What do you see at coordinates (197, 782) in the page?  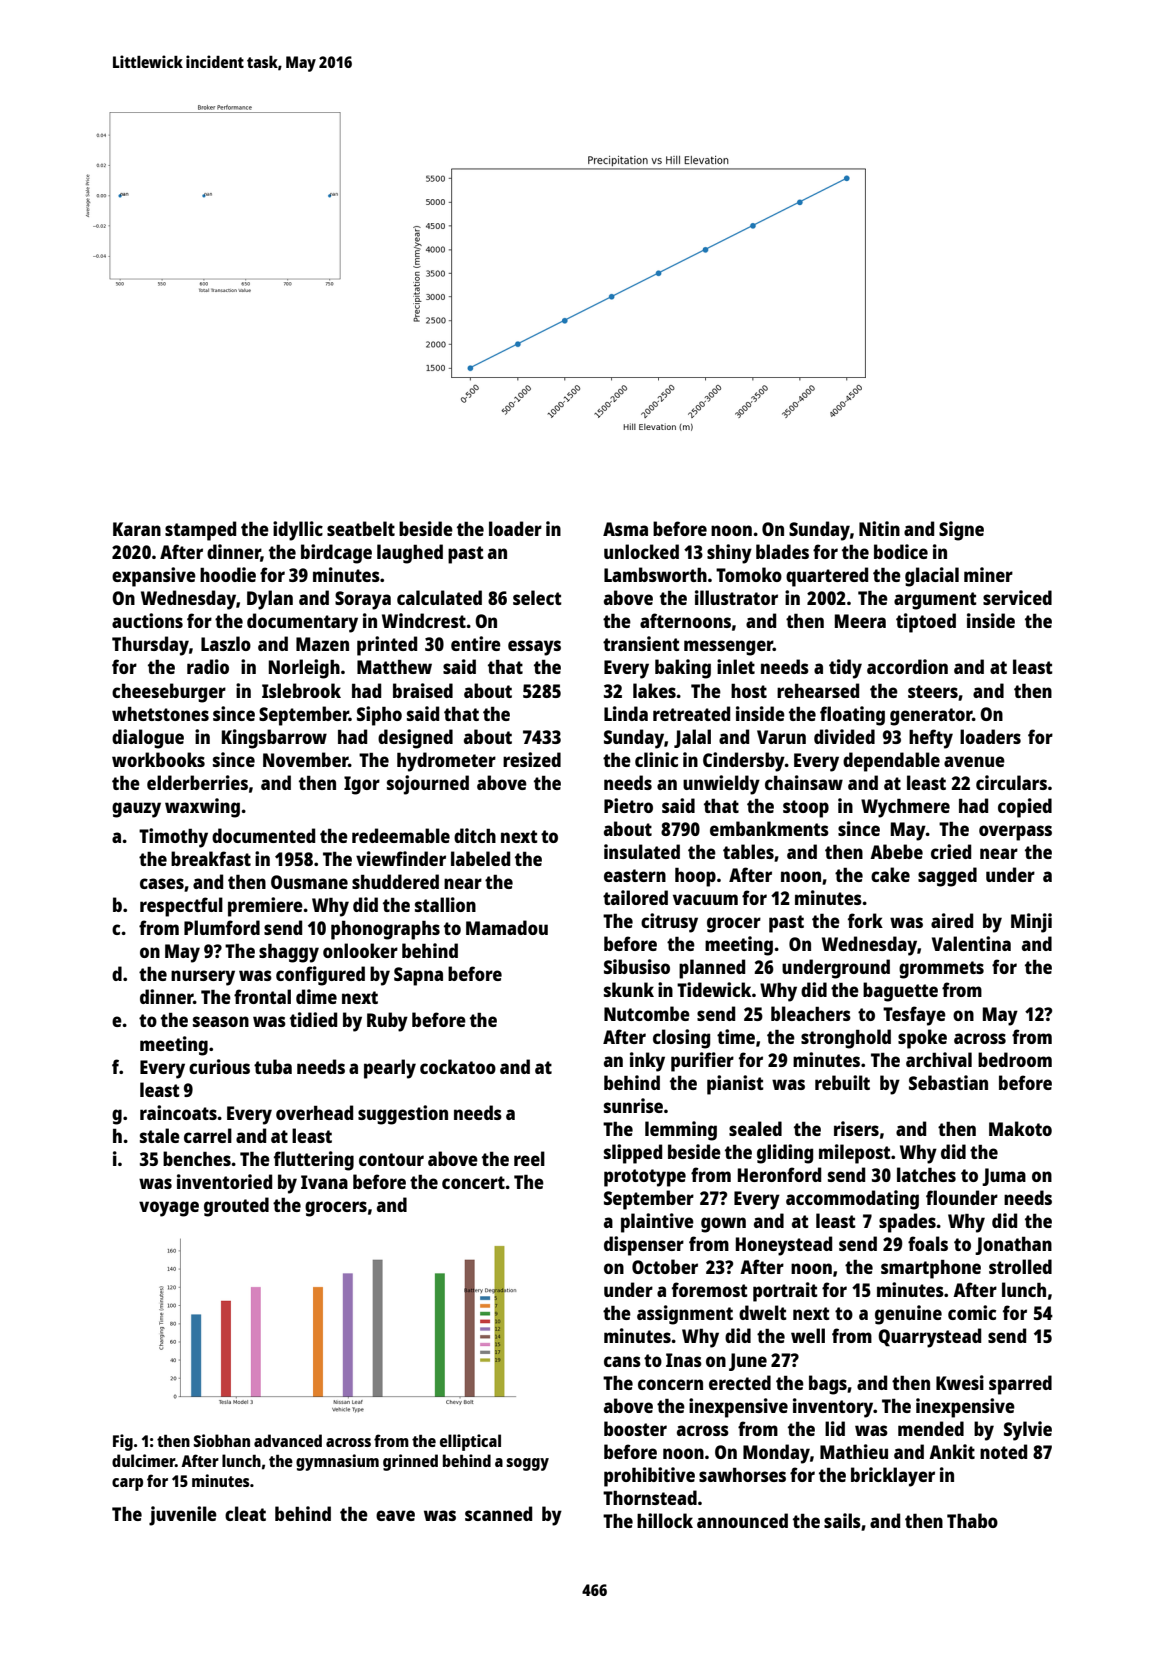 I see `elderberries` at bounding box center [197, 782].
